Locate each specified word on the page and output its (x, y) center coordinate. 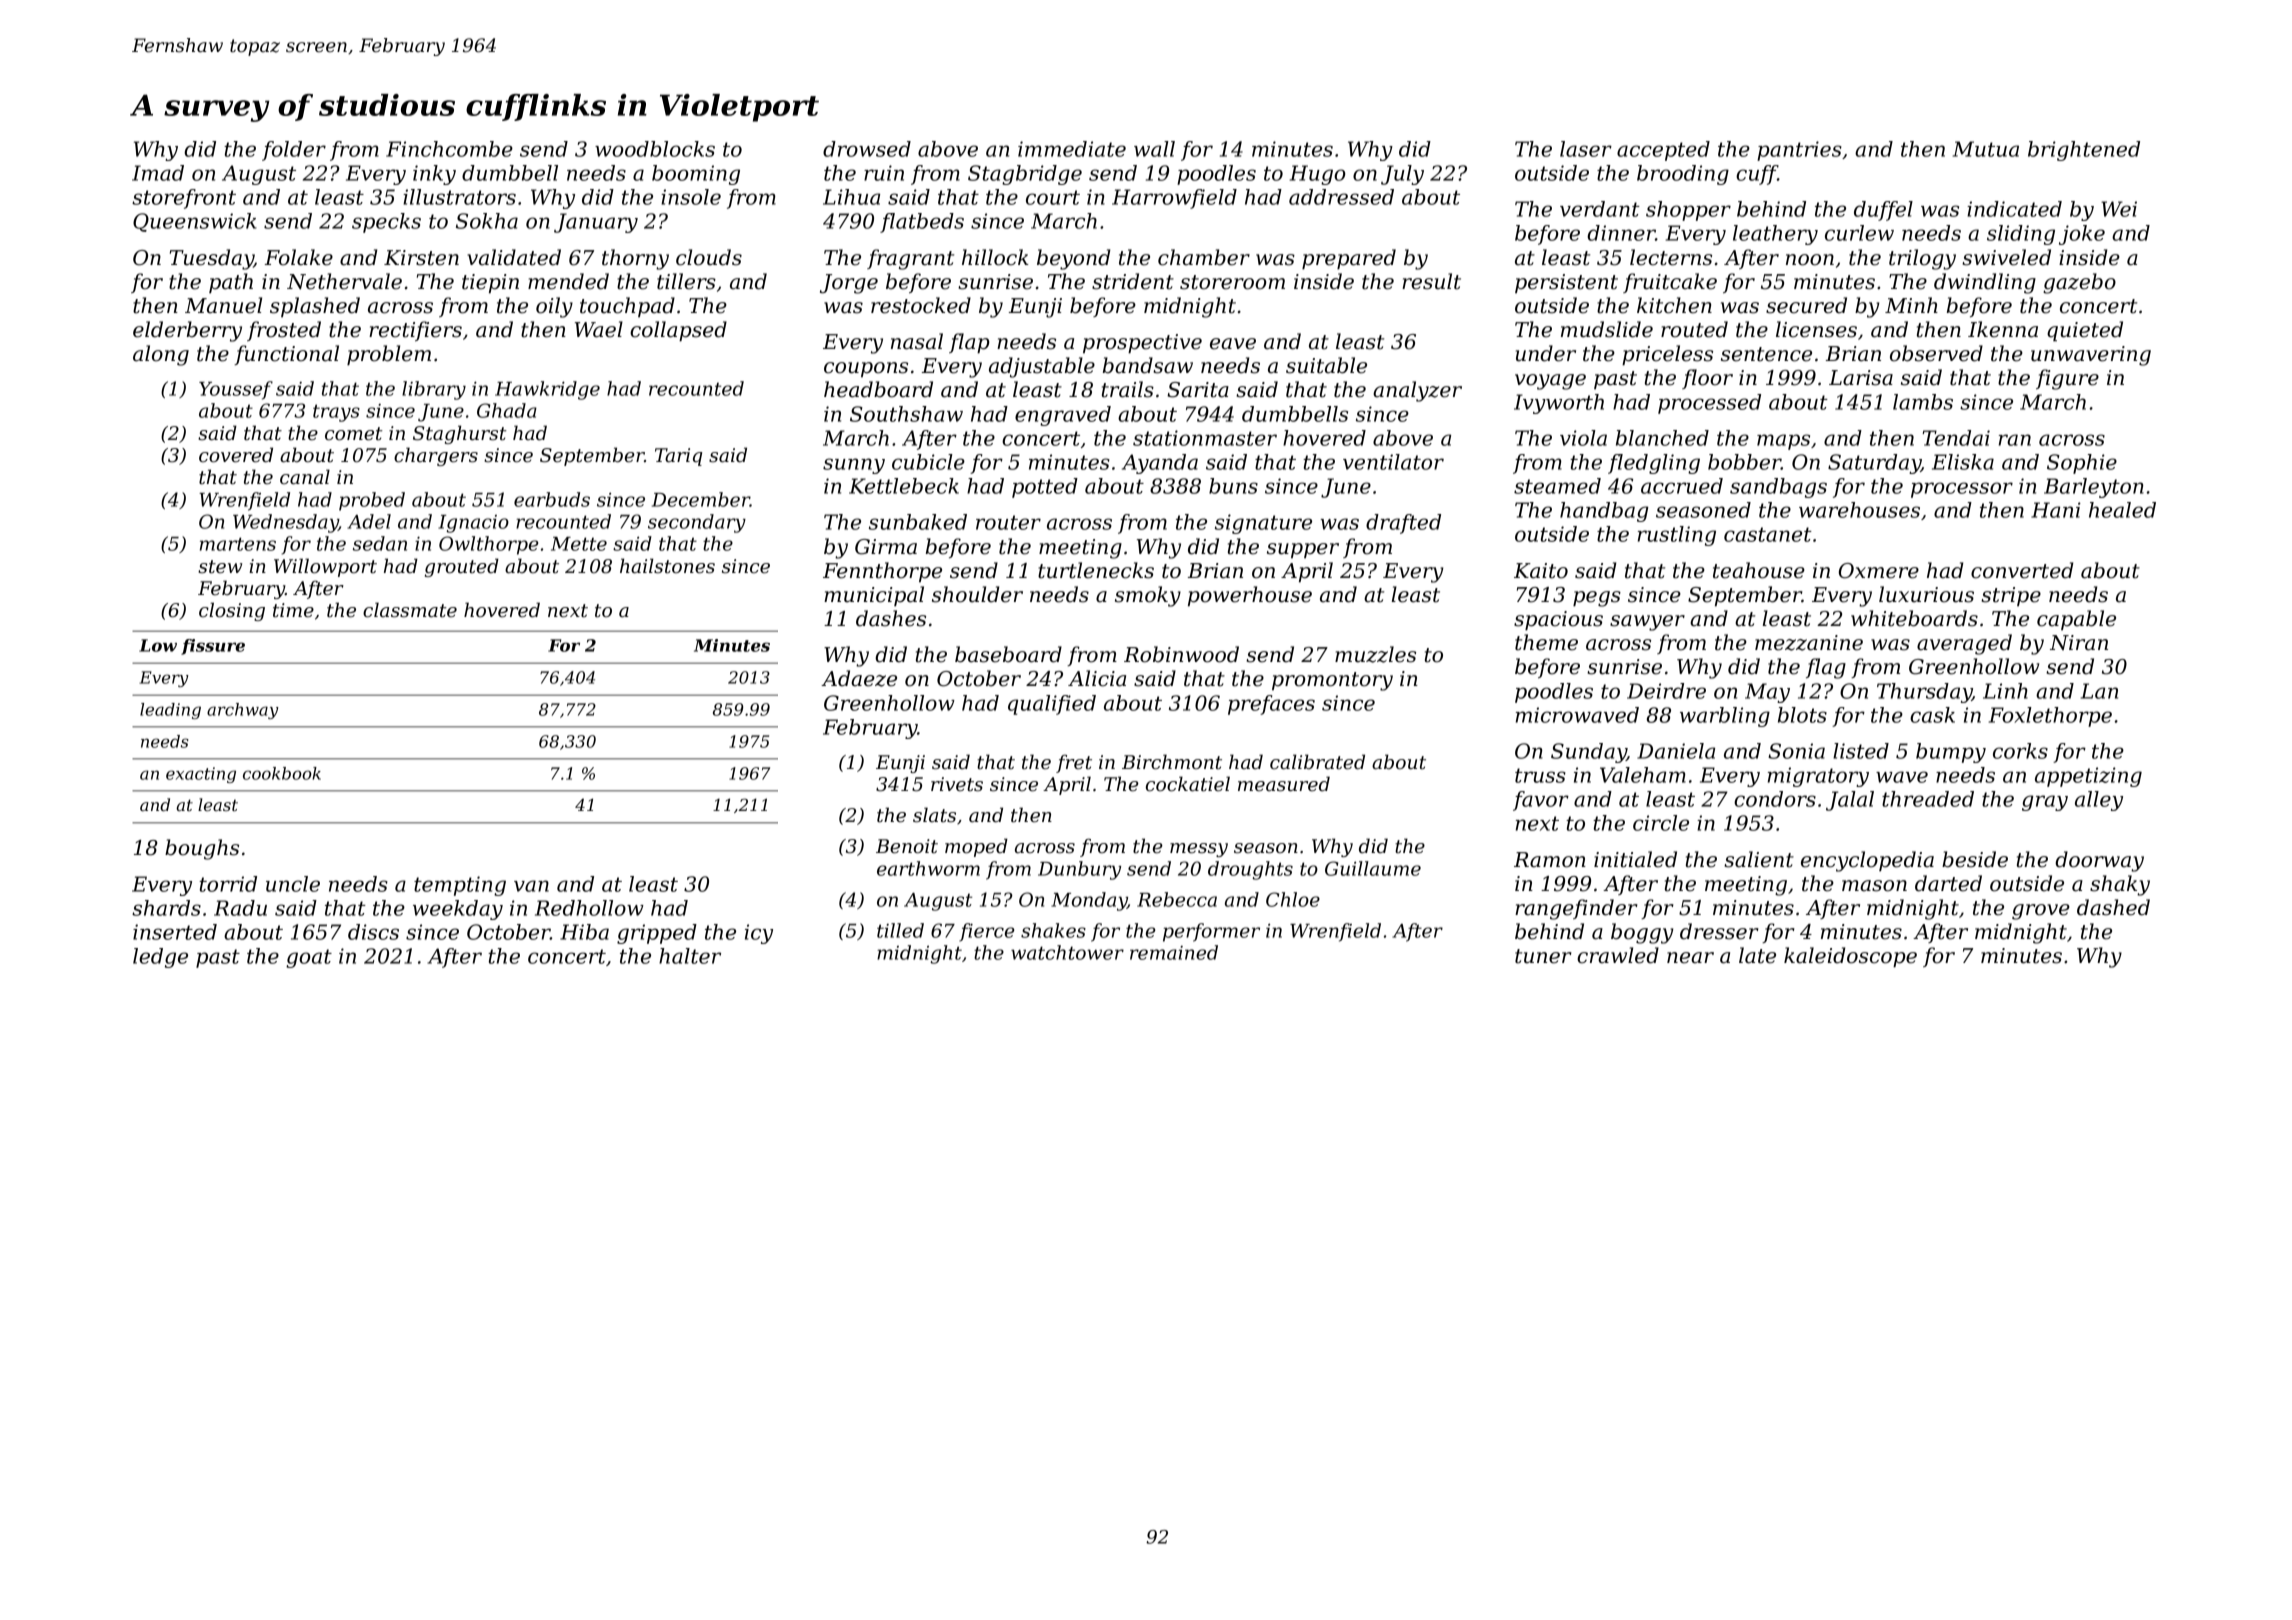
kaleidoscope (1850, 957)
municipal (874, 596)
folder (294, 151)
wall (1154, 149)
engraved (1063, 416)
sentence (1766, 354)
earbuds (552, 499)
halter (690, 956)
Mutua (1986, 149)
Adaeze (859, 678)
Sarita (1198, 390)
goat (309, 958)
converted (2022, 570)
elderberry (187, 331)
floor (1707, 379)
